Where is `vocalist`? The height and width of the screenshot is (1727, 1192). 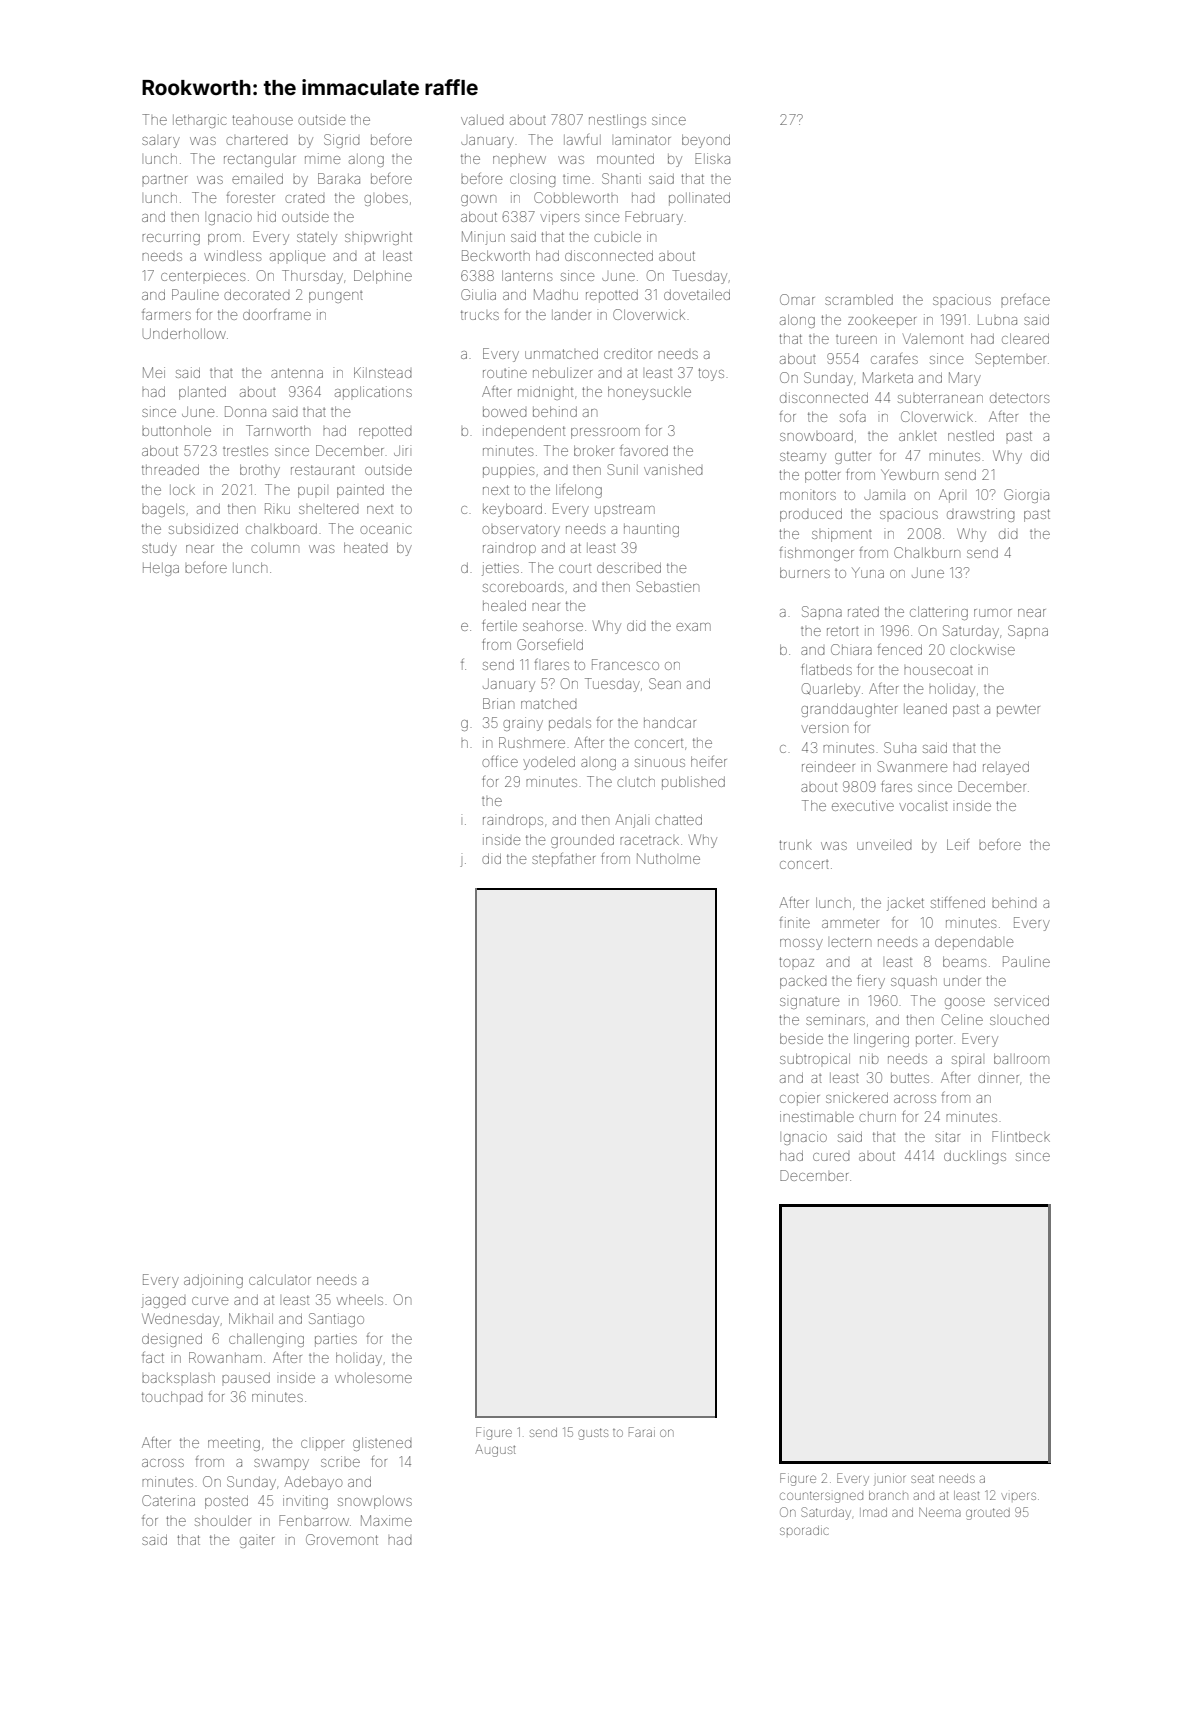
vocalist is located at coordinates (923, 805).
